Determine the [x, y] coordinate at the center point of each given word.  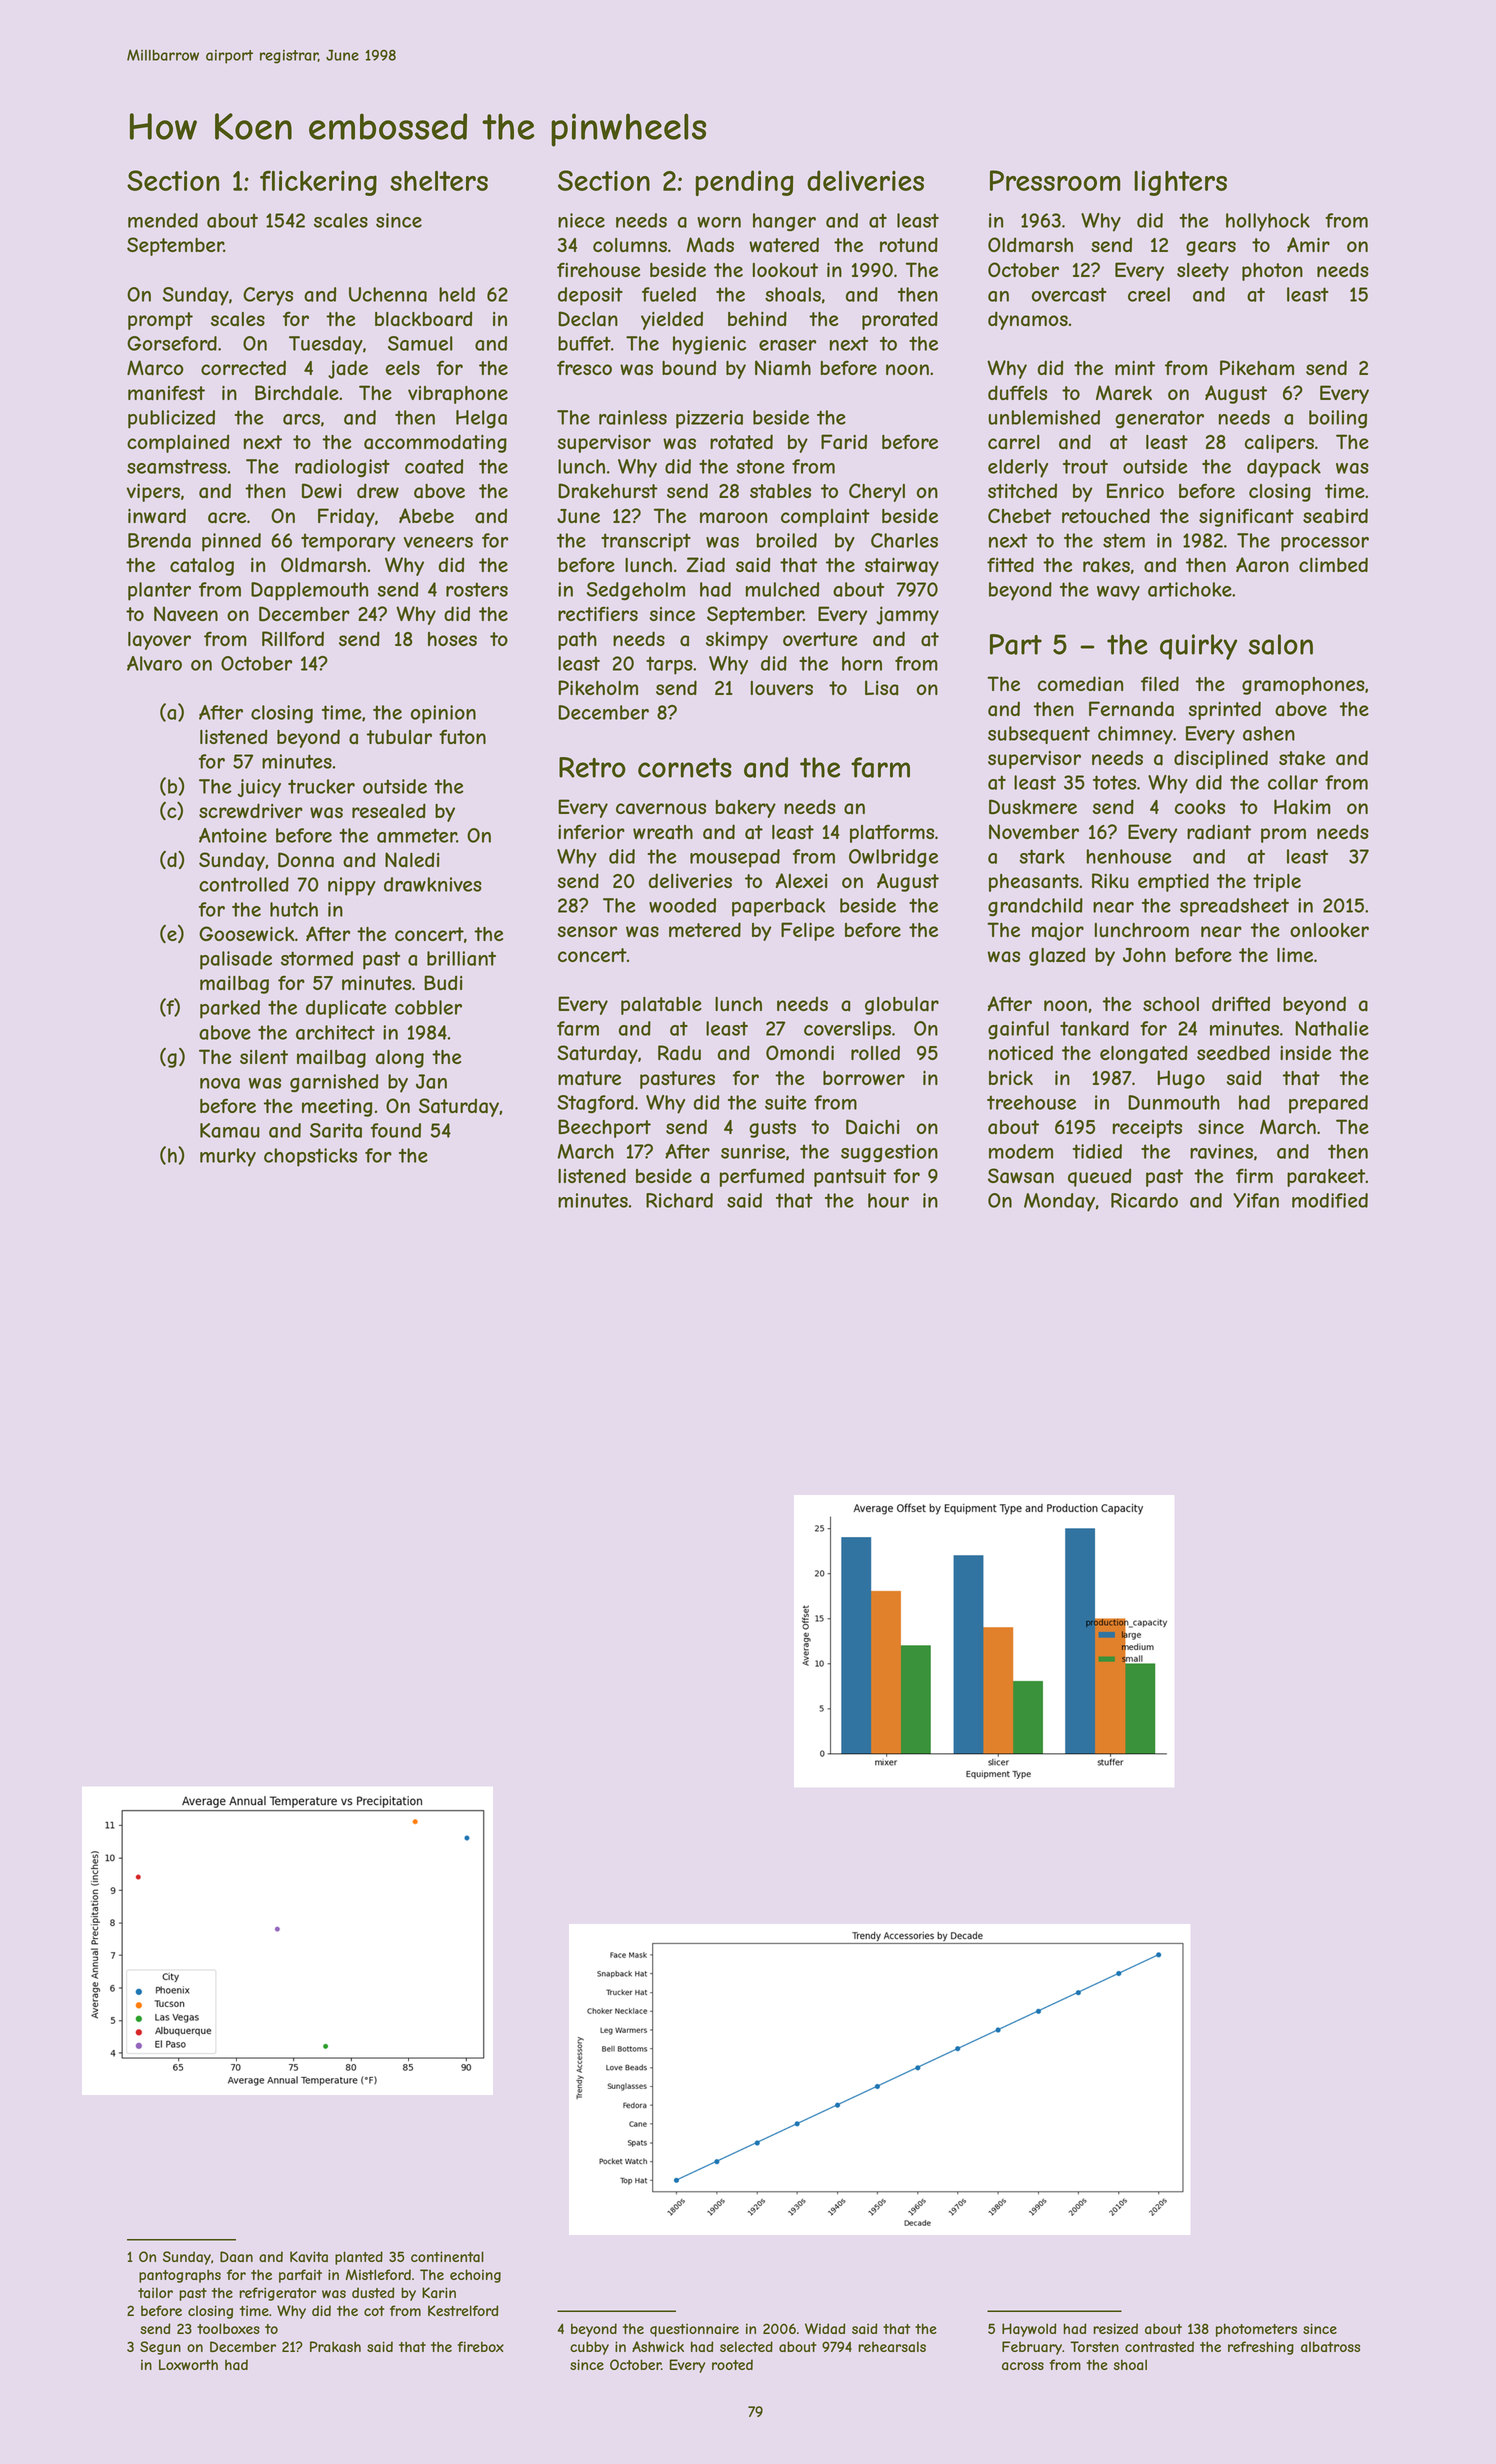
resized [1115, 2328]
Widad [825, 2328]
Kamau [230, 1130]
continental [447, 2256]
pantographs [180, 2276]
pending [745, 183]
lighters [1180, 183]
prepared [1328, 1104]
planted [359, 2258]
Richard [679, 1200]
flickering [318, 183]
